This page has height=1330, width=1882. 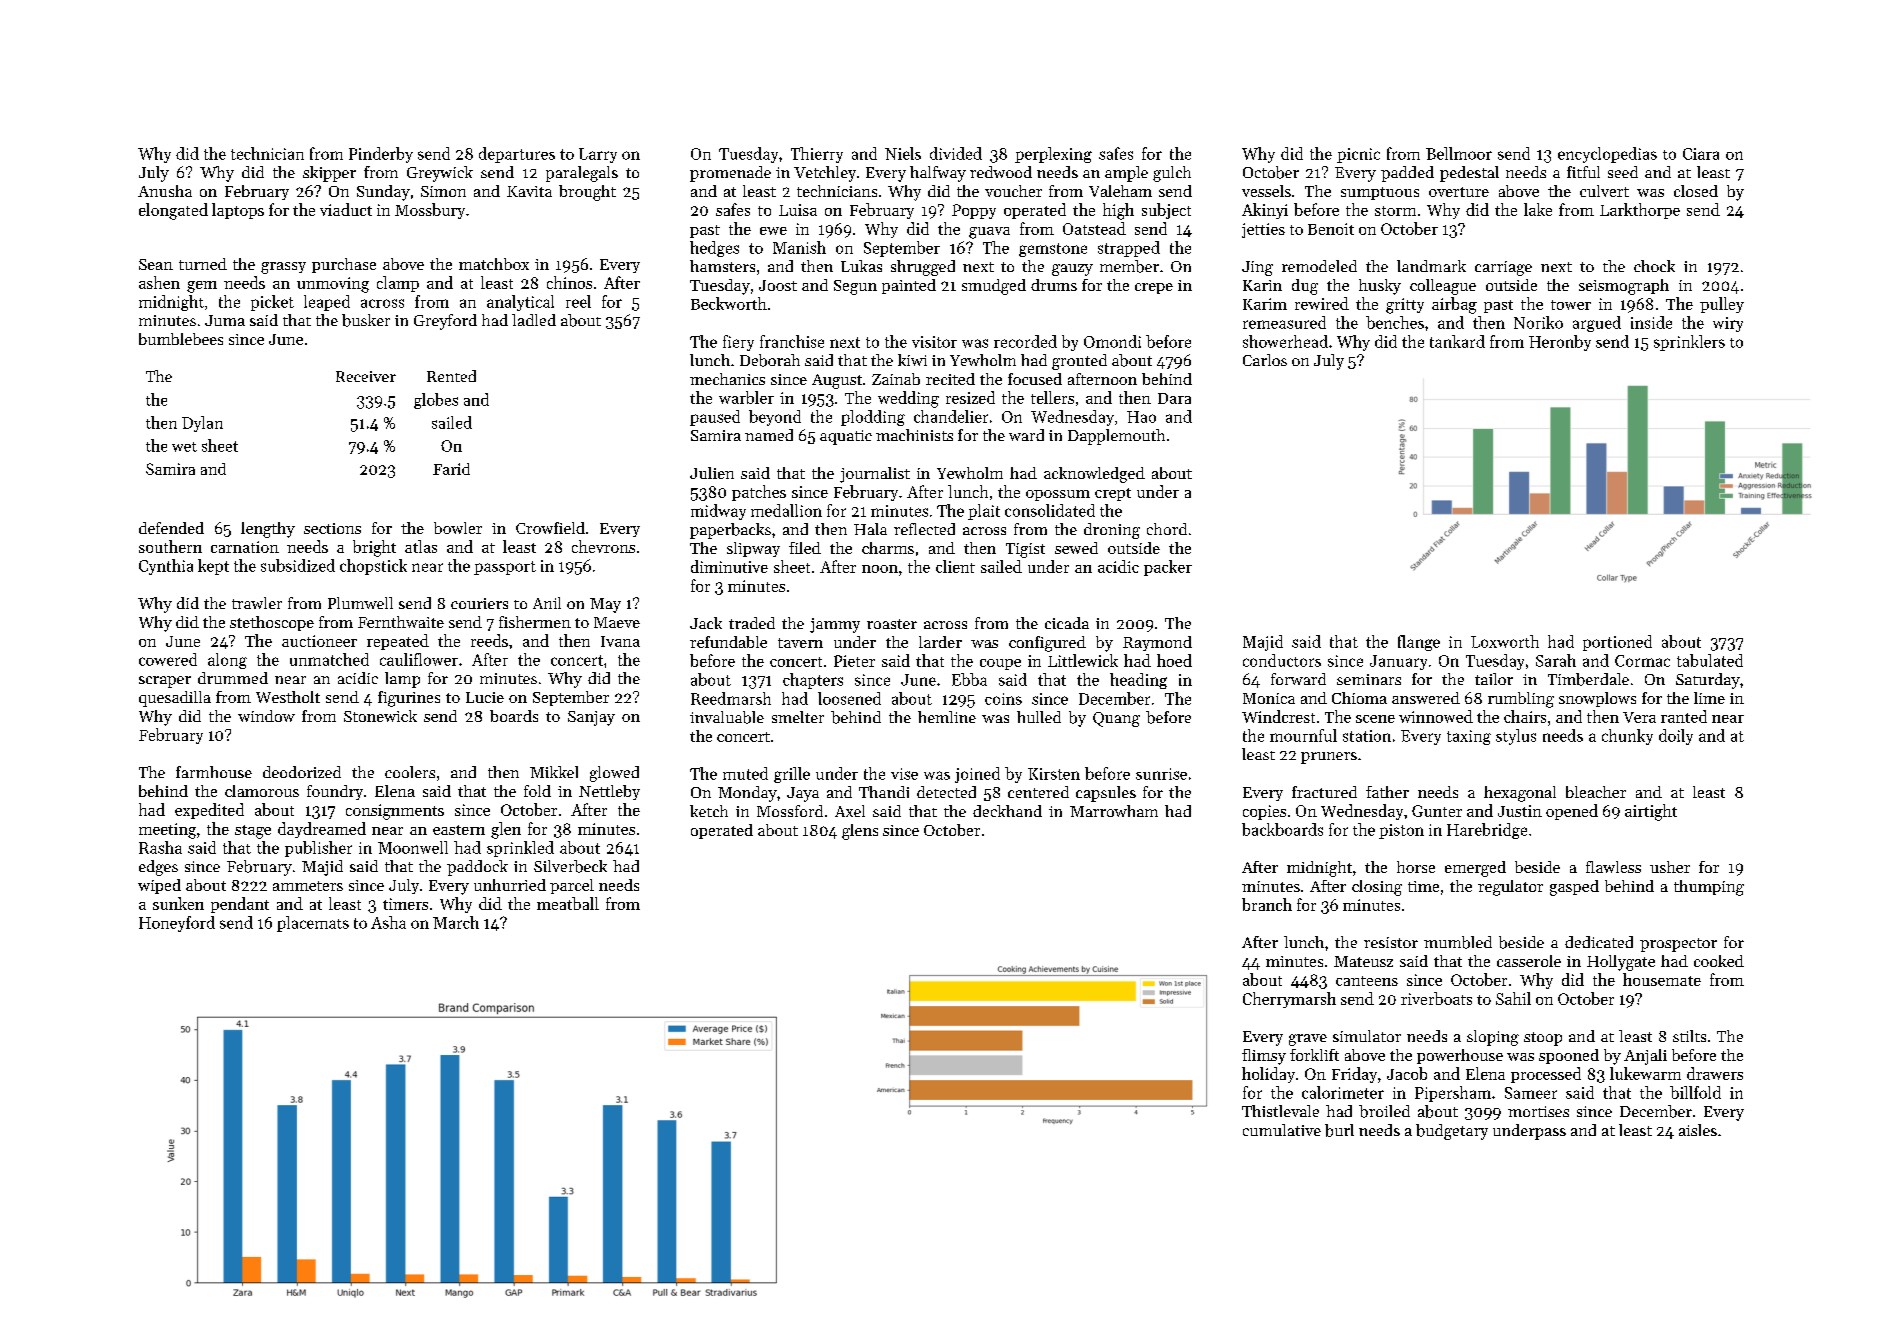 I want to click on Anusha, so click(x=165, y=191).
